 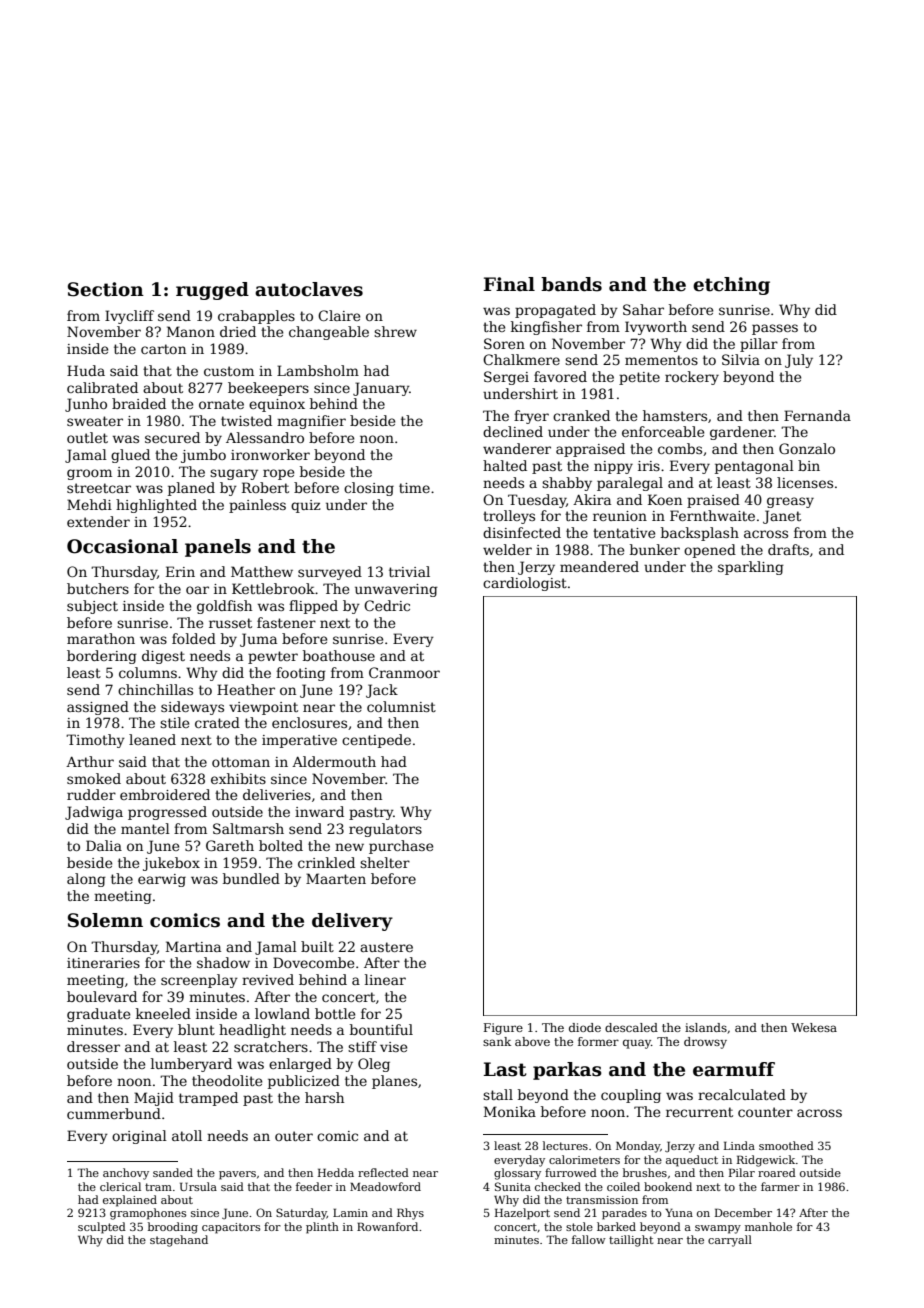 What do you see at coordinates (401, 706) in the screenshot?
I see `columnist` at bounding box center [401, 706].
